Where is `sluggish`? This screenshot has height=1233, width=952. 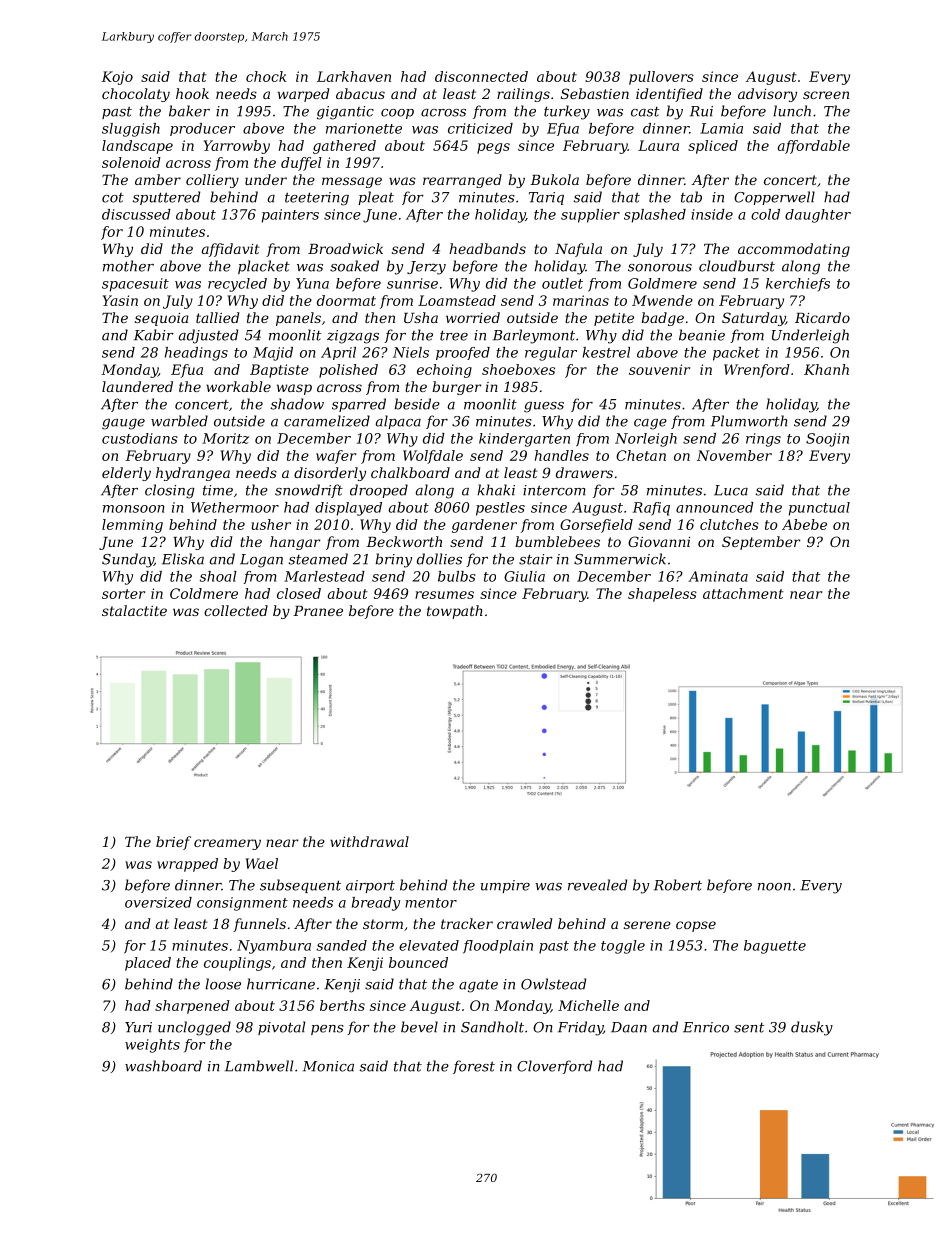
sluggish is located at coordinates (131, 130).
